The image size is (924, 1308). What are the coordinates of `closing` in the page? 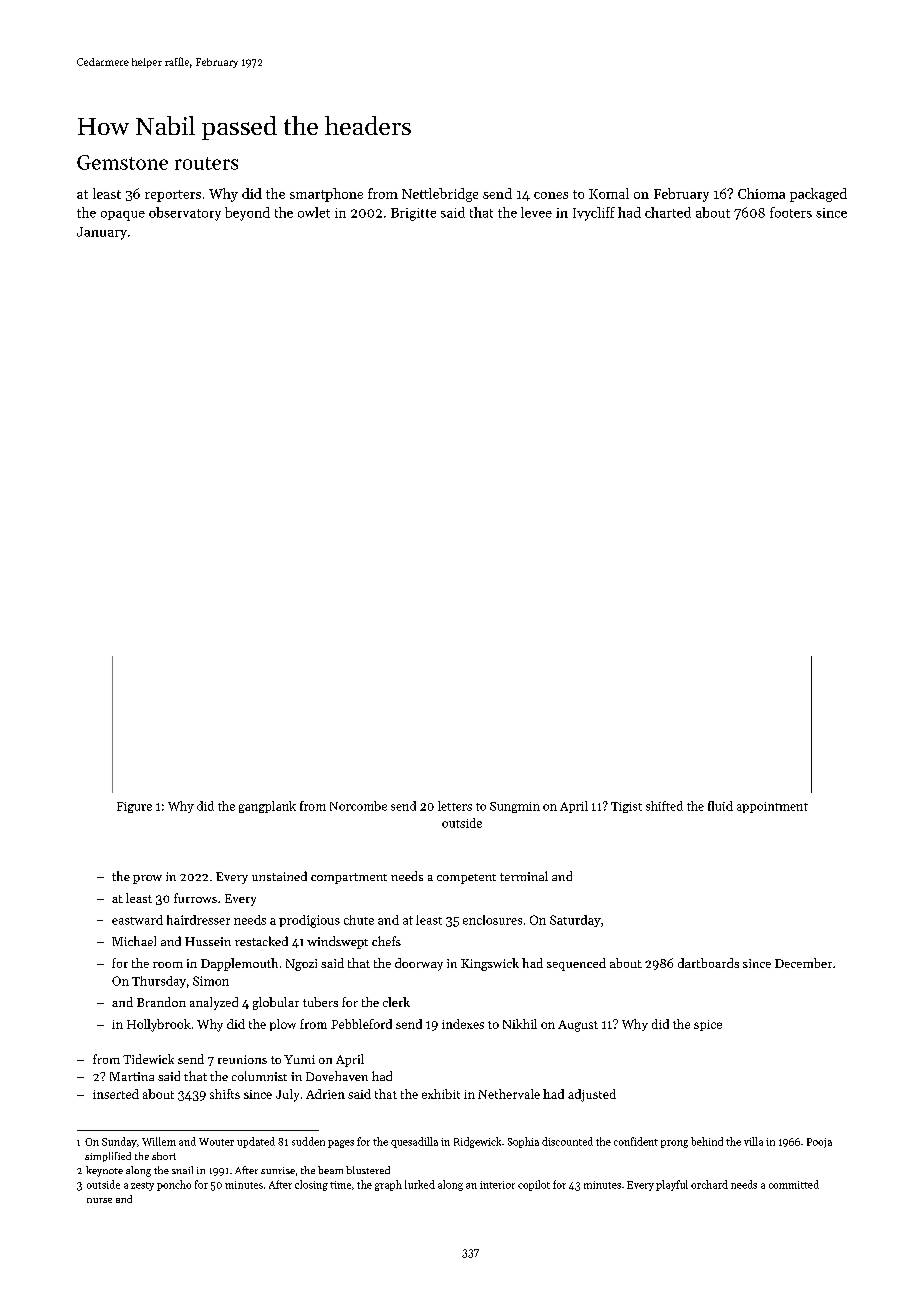 It's located at (311, 1185).
